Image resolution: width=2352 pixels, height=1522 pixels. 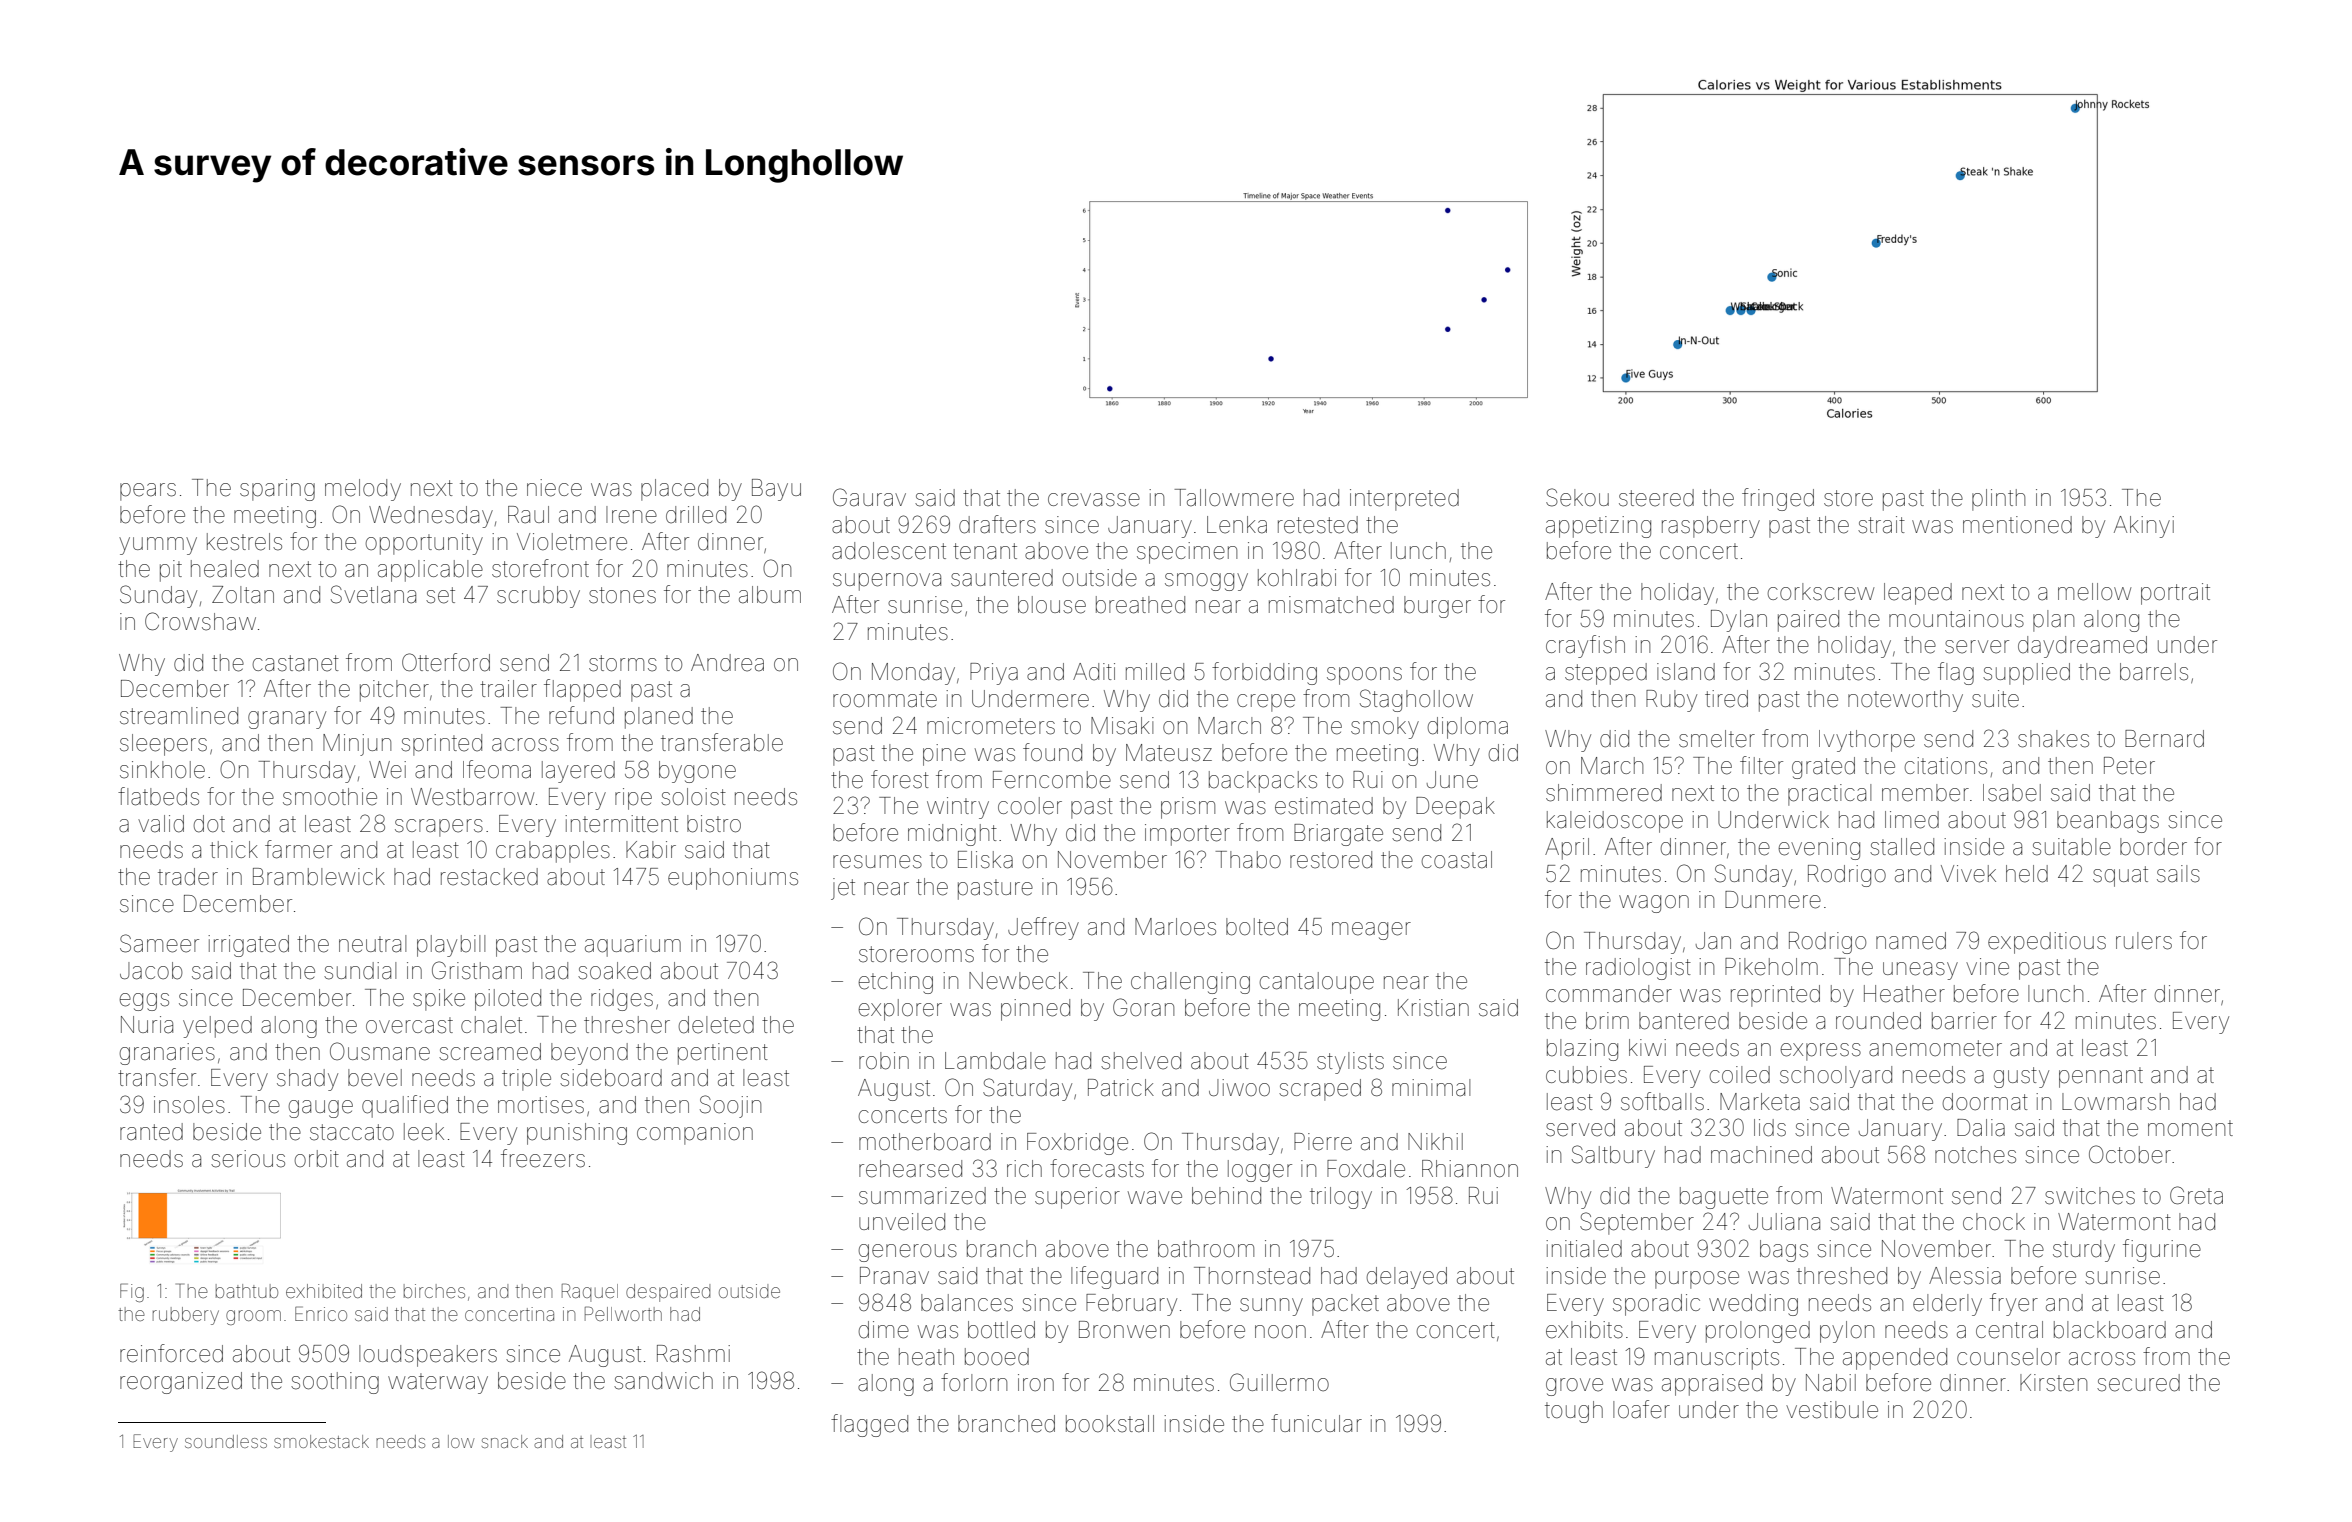 What do you see at coordinates (663, 1381) in the screenshot?
I see `sandwich` at bounding box center [663, 1381].
